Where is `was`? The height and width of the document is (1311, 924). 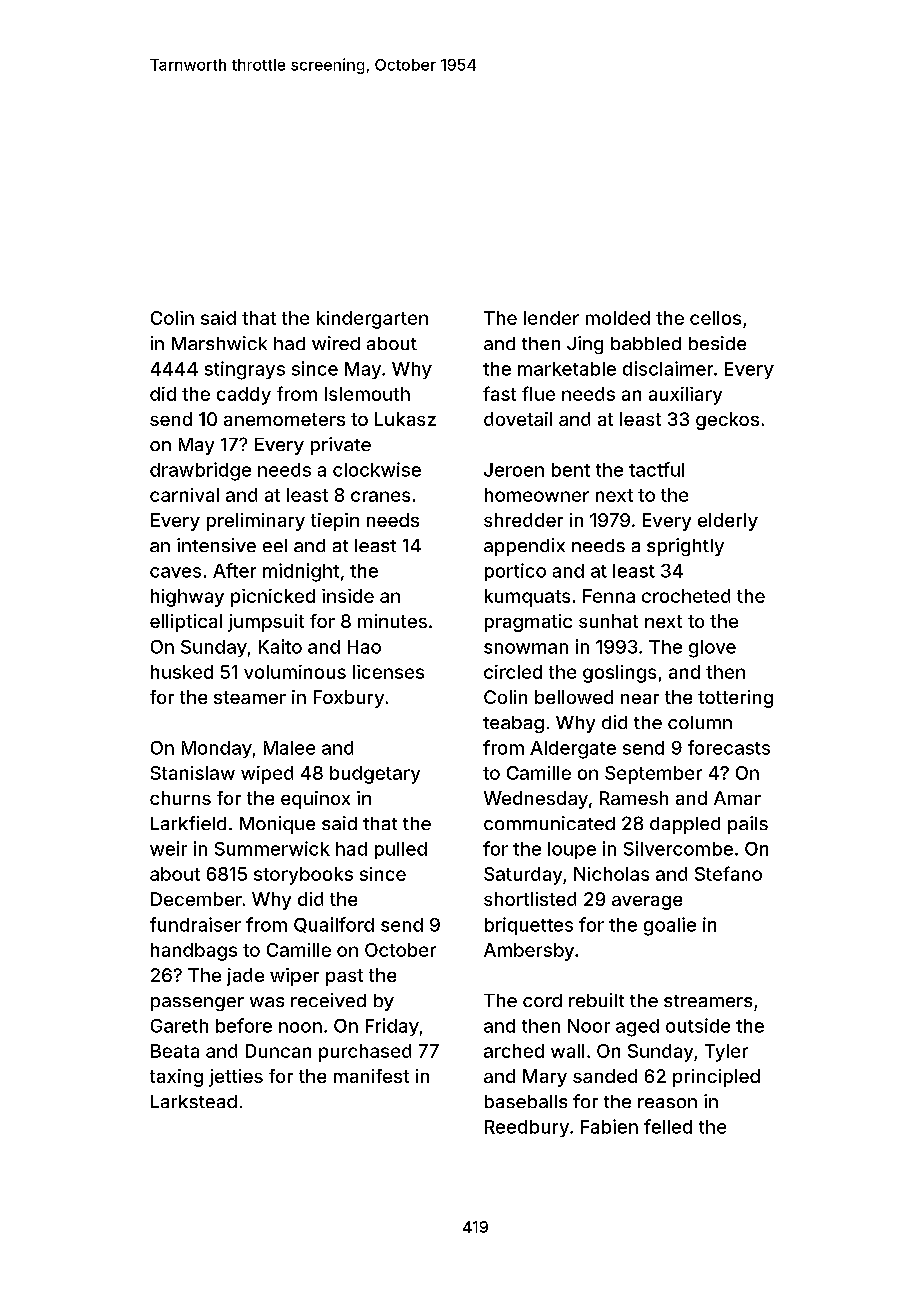
was is located at coordinates (267, 1002).
